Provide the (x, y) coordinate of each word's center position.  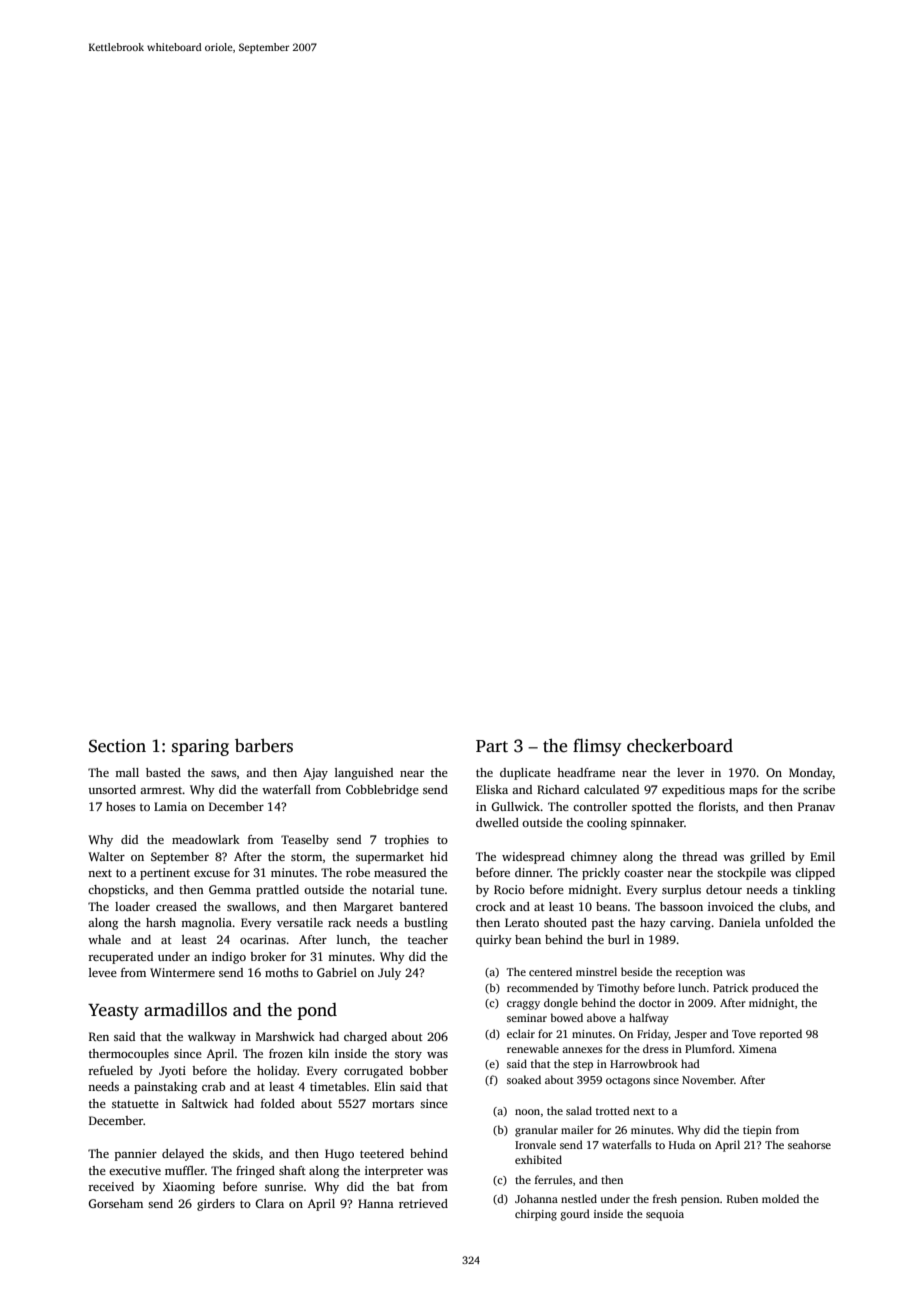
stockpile (741, 874)
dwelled (497, 822)
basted (163, 772)
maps (743, 792)
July (389, 974)
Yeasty (113, 1012)
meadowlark (206, 839)
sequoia (665, 1215)
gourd (575, 1215)
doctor (655, 1002)
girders (216, 1205)
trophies (407, 841)
